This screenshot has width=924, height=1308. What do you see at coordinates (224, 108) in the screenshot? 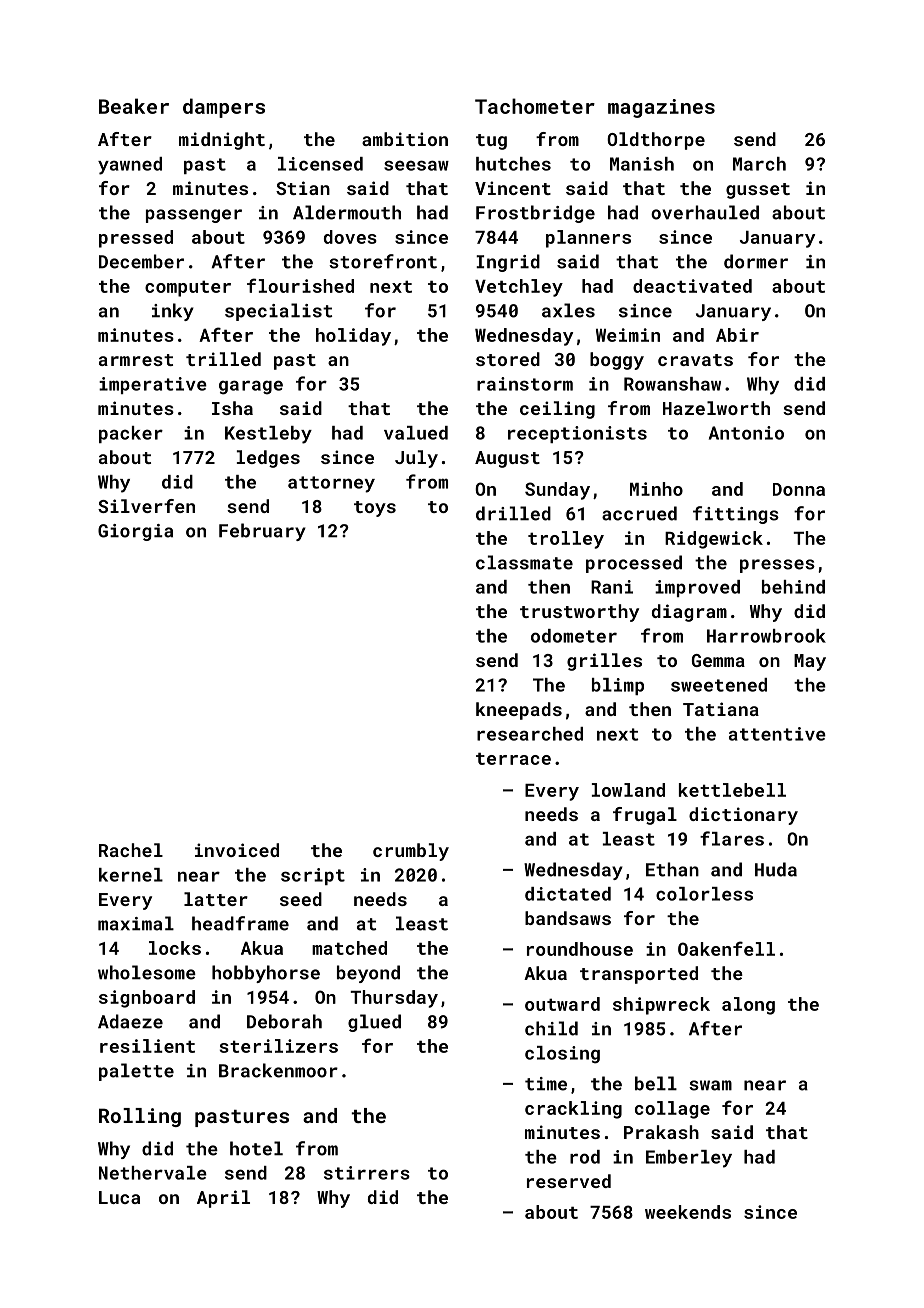
I see `dampers` at bounding box center [224, 108].
